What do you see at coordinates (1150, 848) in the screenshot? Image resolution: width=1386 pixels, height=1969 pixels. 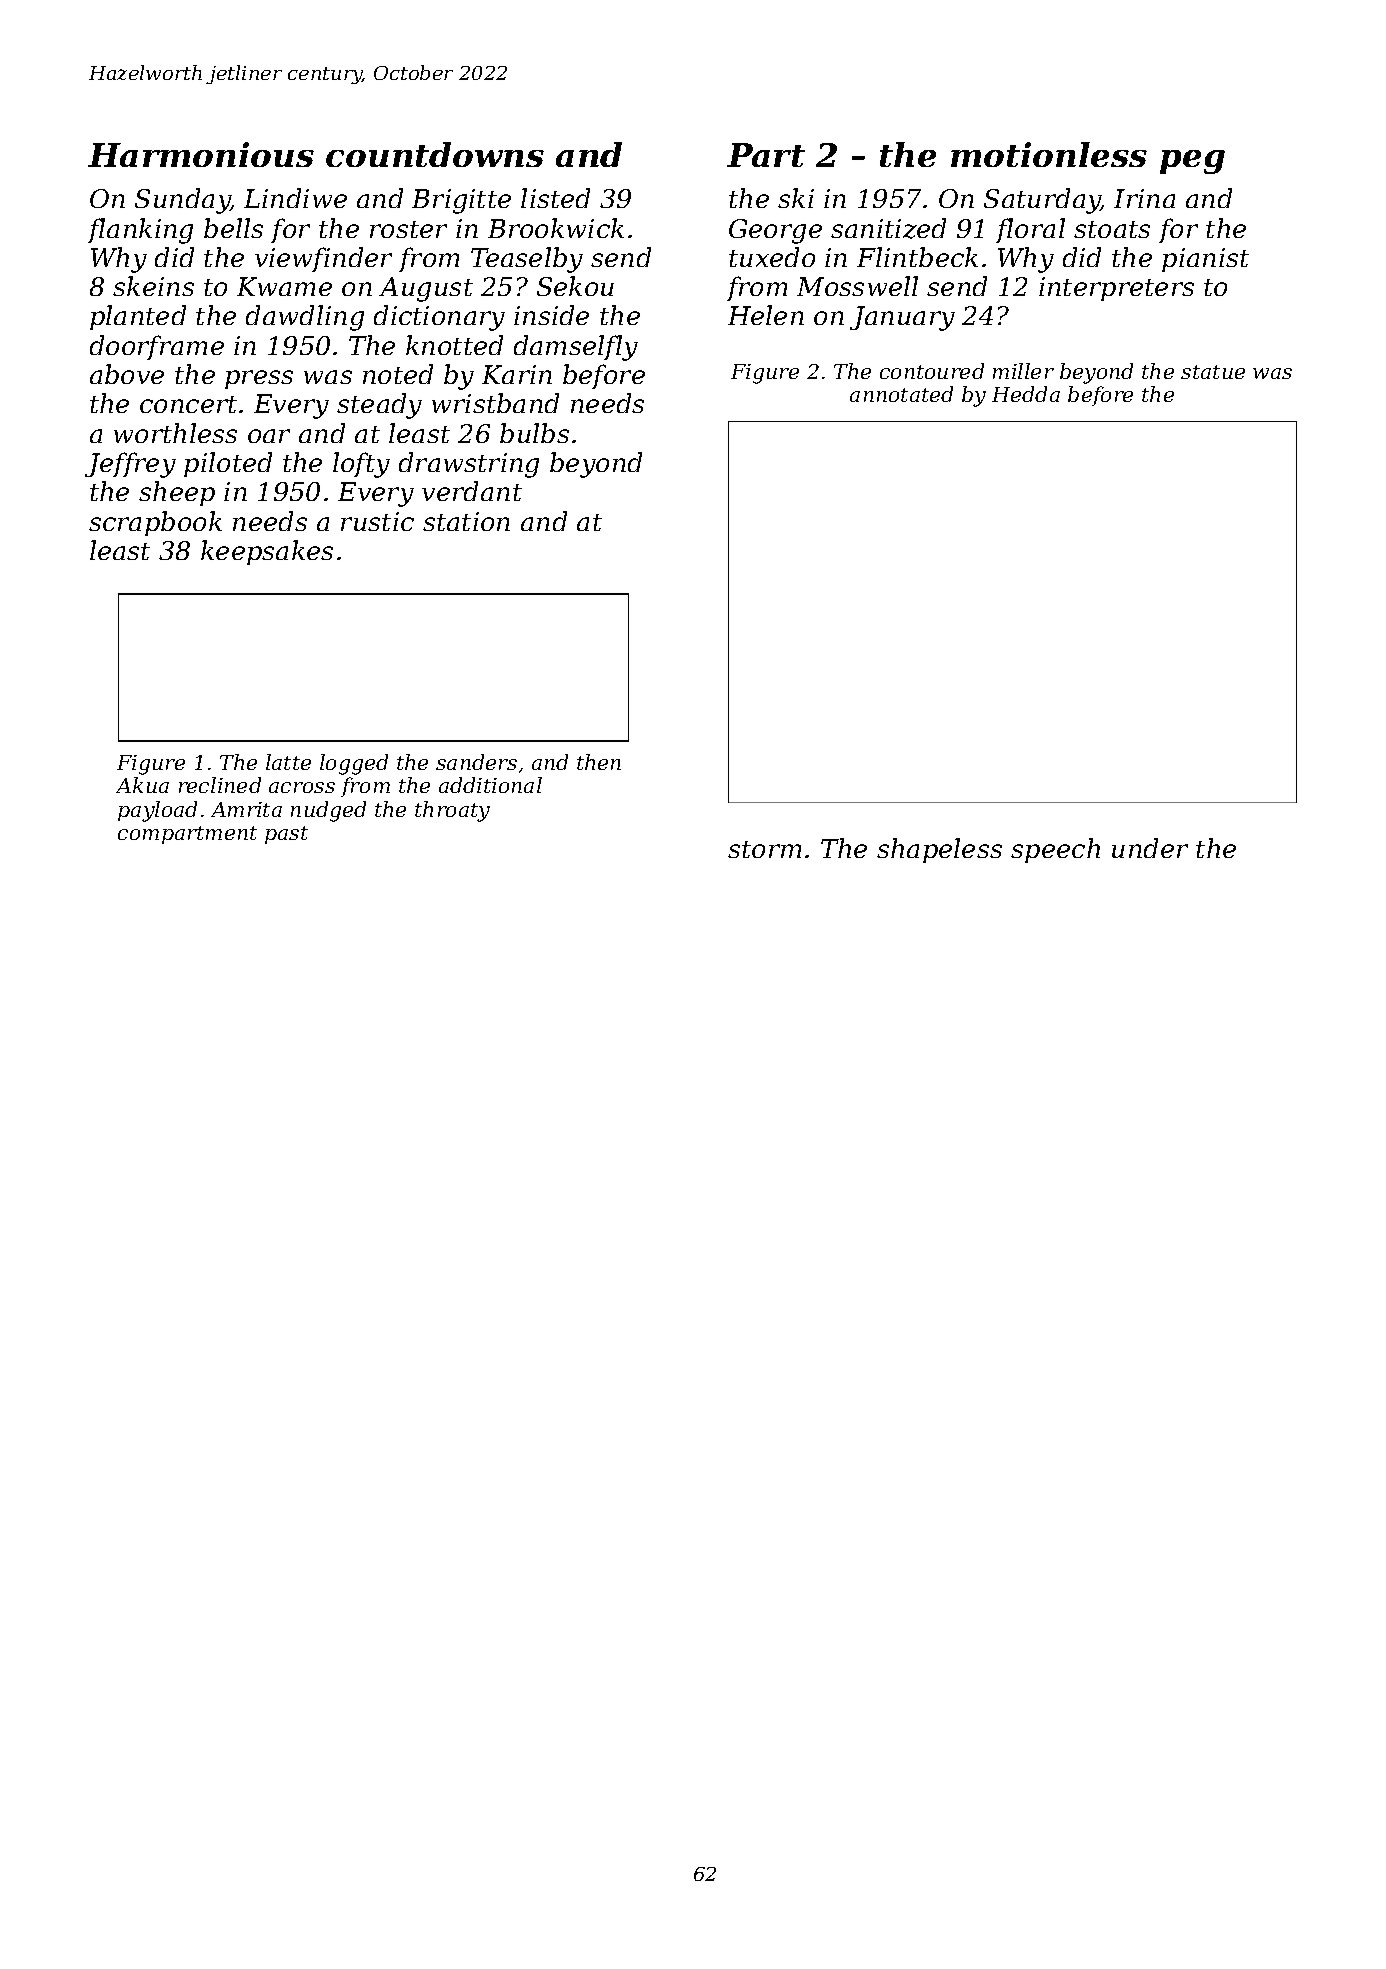 I see `under` at bounding box center [1150, 848].
